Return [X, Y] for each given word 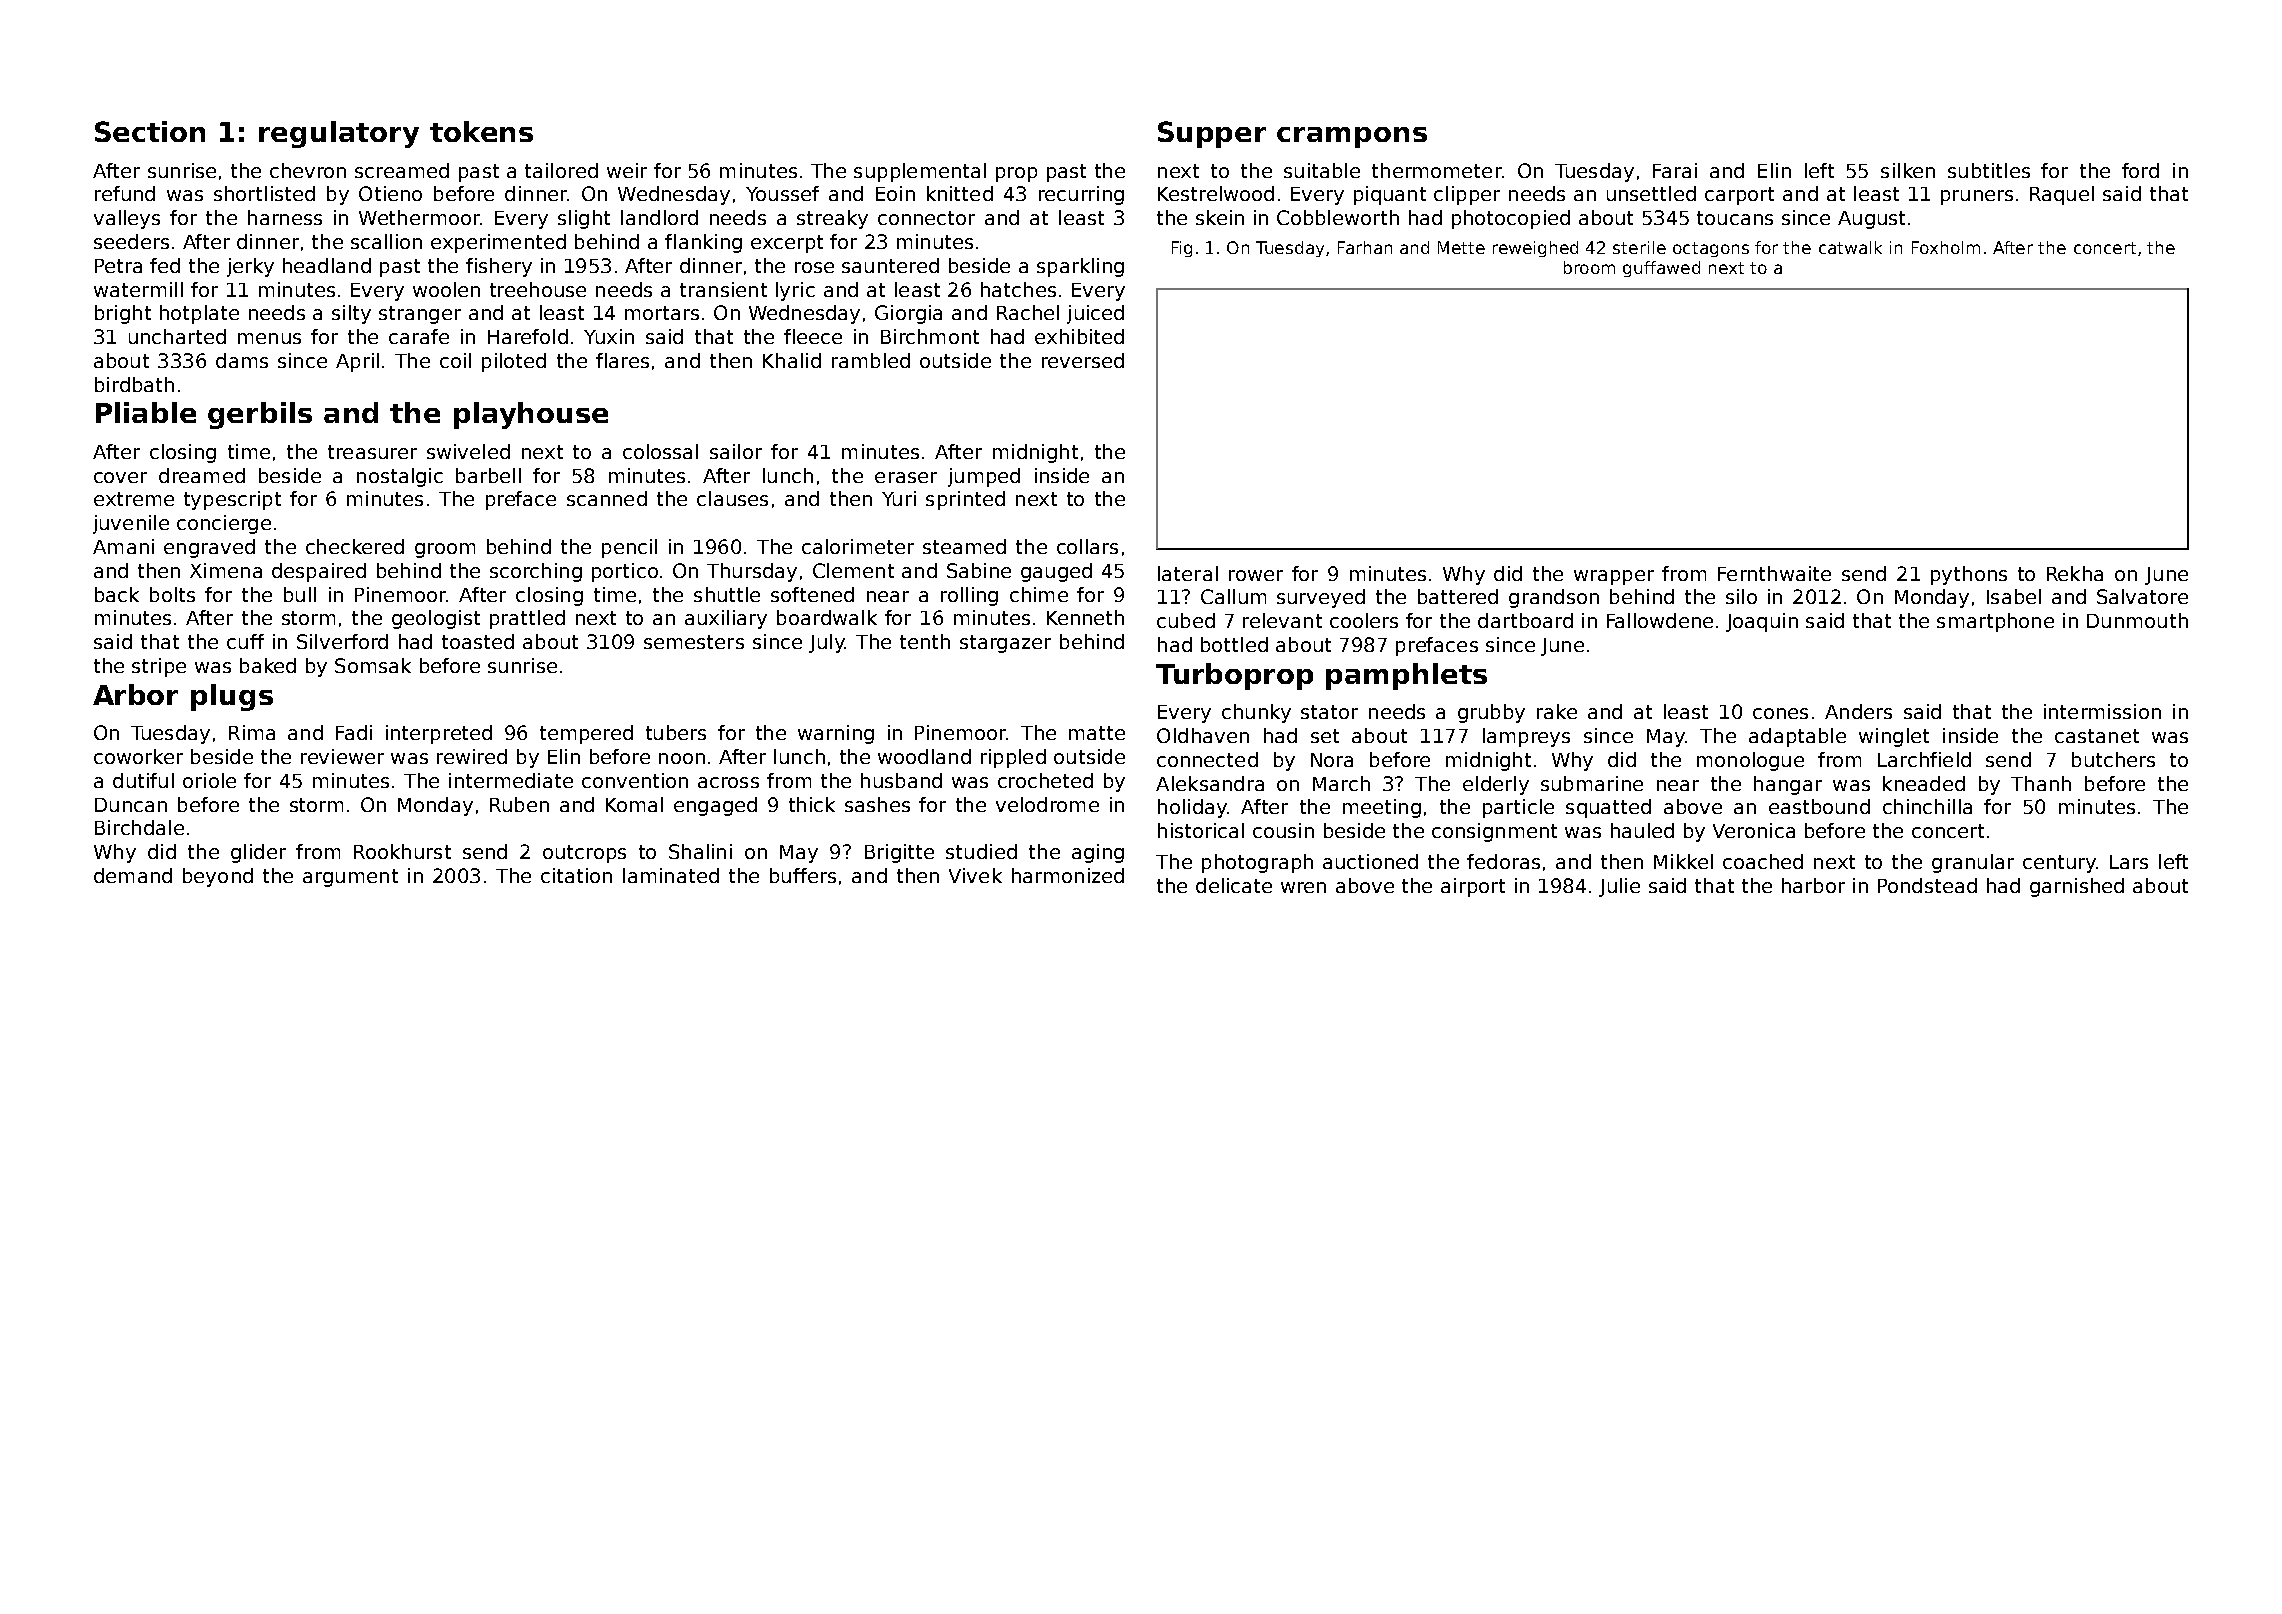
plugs [232, 697]
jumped [984, 477]
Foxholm [1946, 247]
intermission [2102, 711]
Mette [1461, 247]
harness [285, 217]
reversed [1083, 360]
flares [622, 360]
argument [350, 878]
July [827, 643]
